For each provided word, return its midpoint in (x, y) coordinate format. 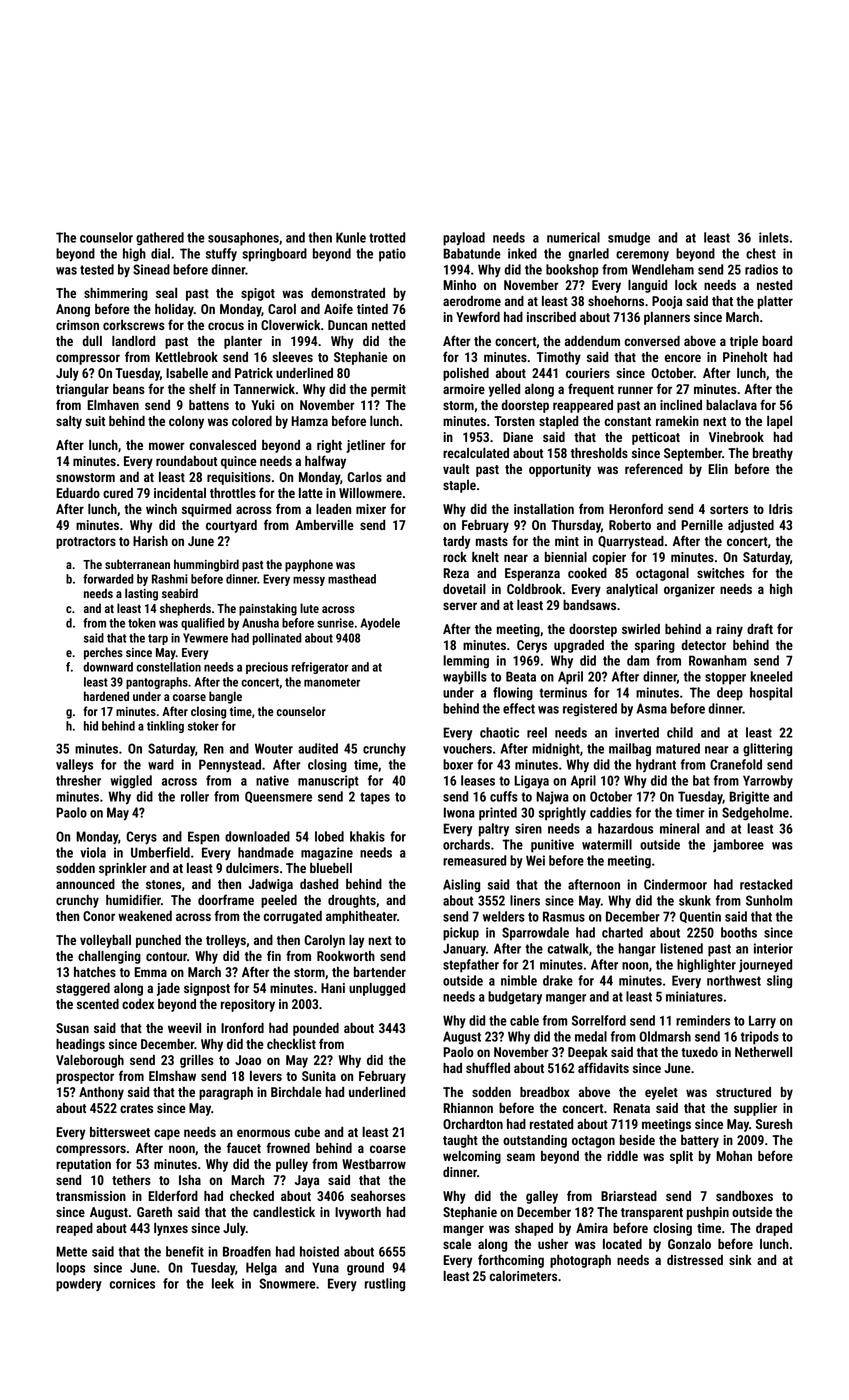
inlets (774, 237)
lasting (141, 594)
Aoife (338, 308)
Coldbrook (534, 589)
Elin (718, 469)
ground (365, 1269)
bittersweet (120, 1132)
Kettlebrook (187, 357)
